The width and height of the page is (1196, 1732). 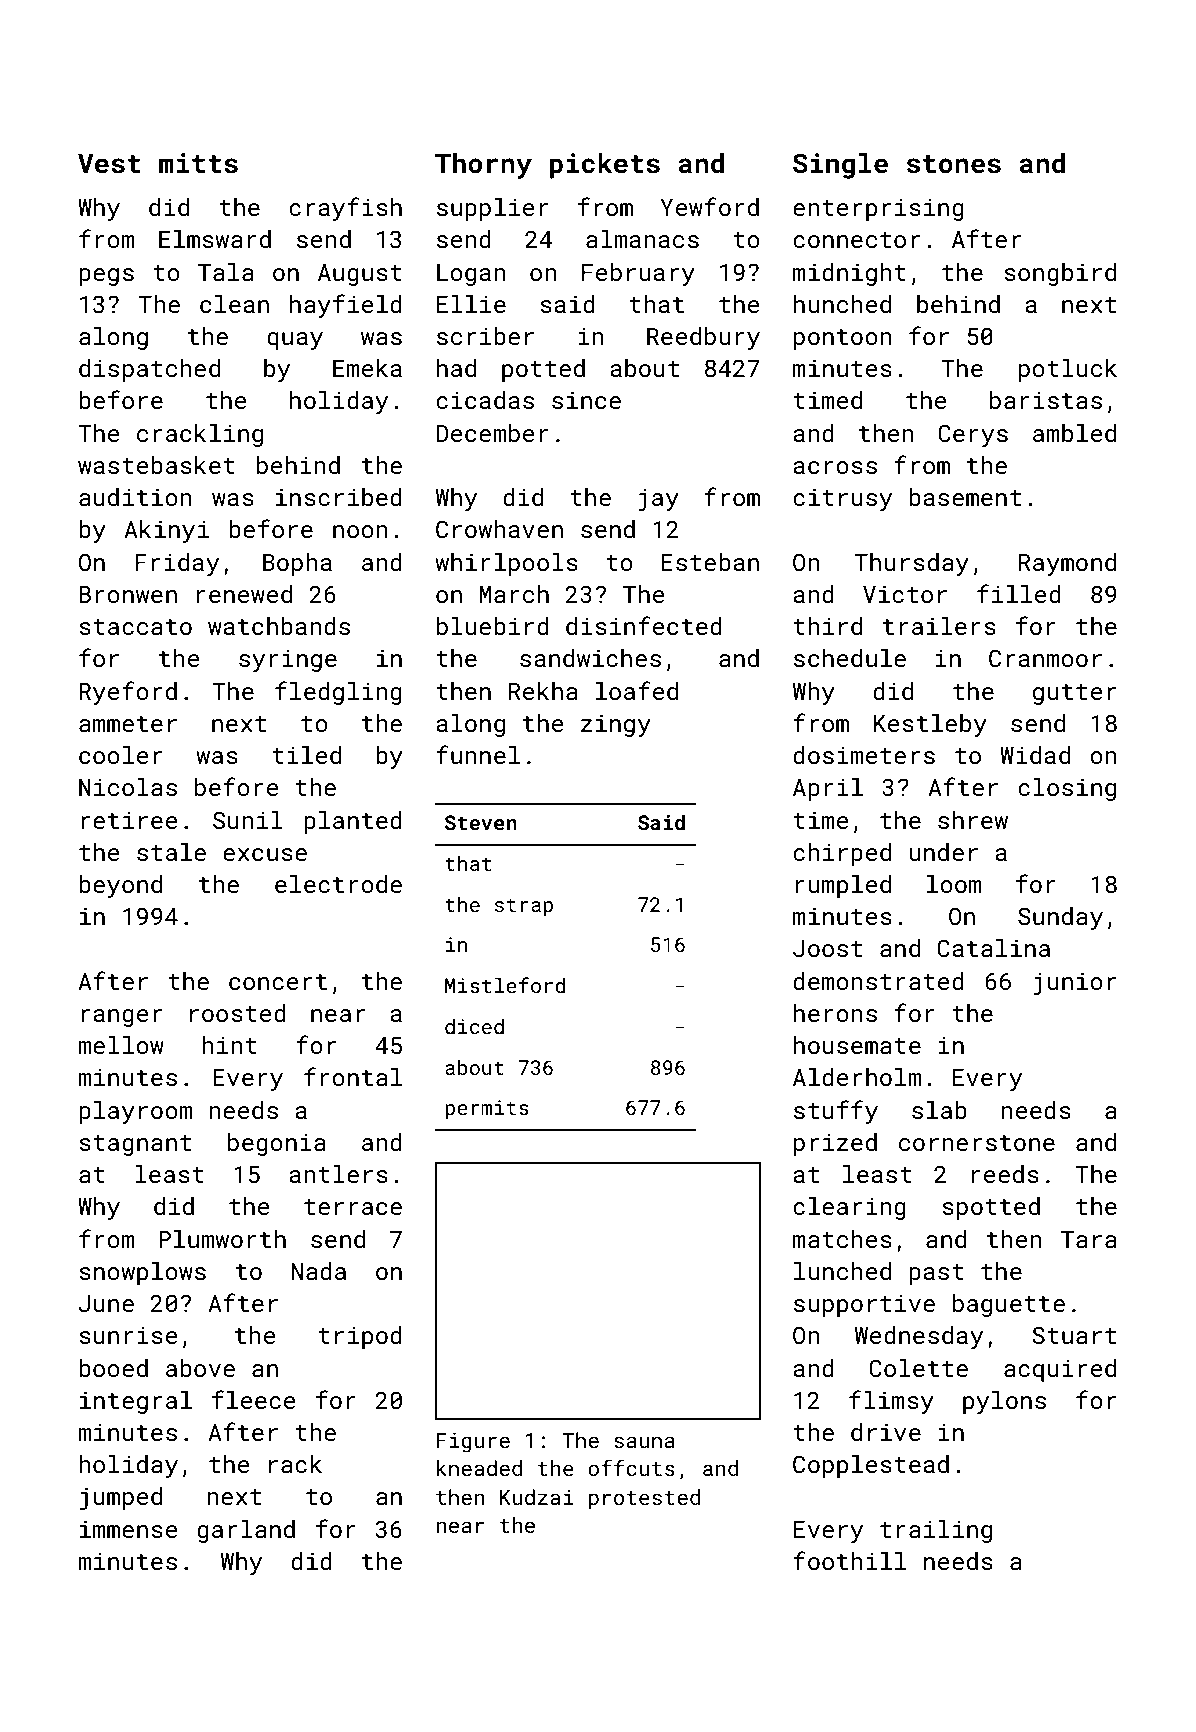 I want to click on garland, so click(x=246, y=1531).
